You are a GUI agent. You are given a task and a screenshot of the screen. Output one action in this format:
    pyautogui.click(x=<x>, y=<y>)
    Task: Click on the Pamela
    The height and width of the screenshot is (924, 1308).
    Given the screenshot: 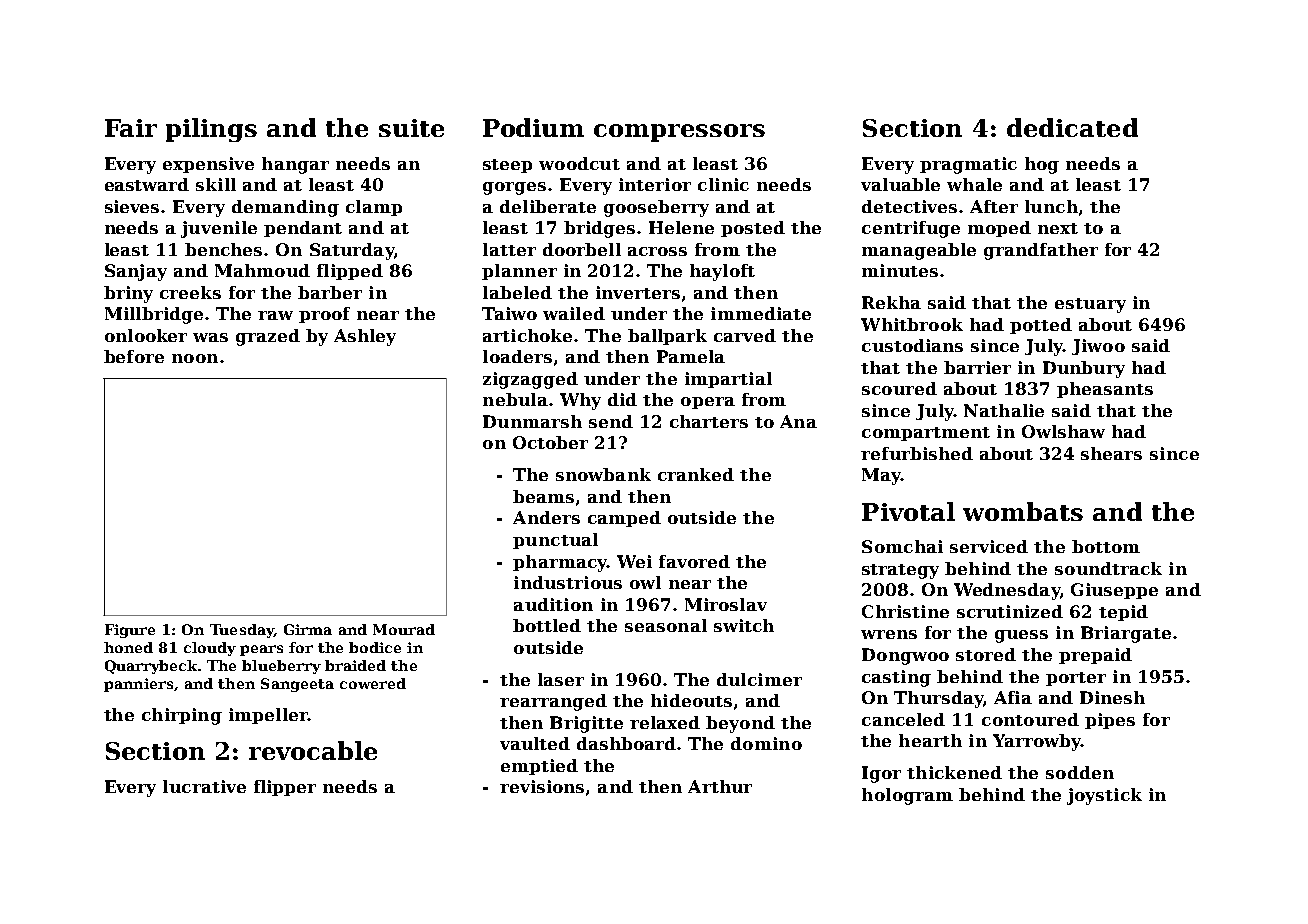 What is the action you would take?
    pyautogui.click(x=691, y=356)
